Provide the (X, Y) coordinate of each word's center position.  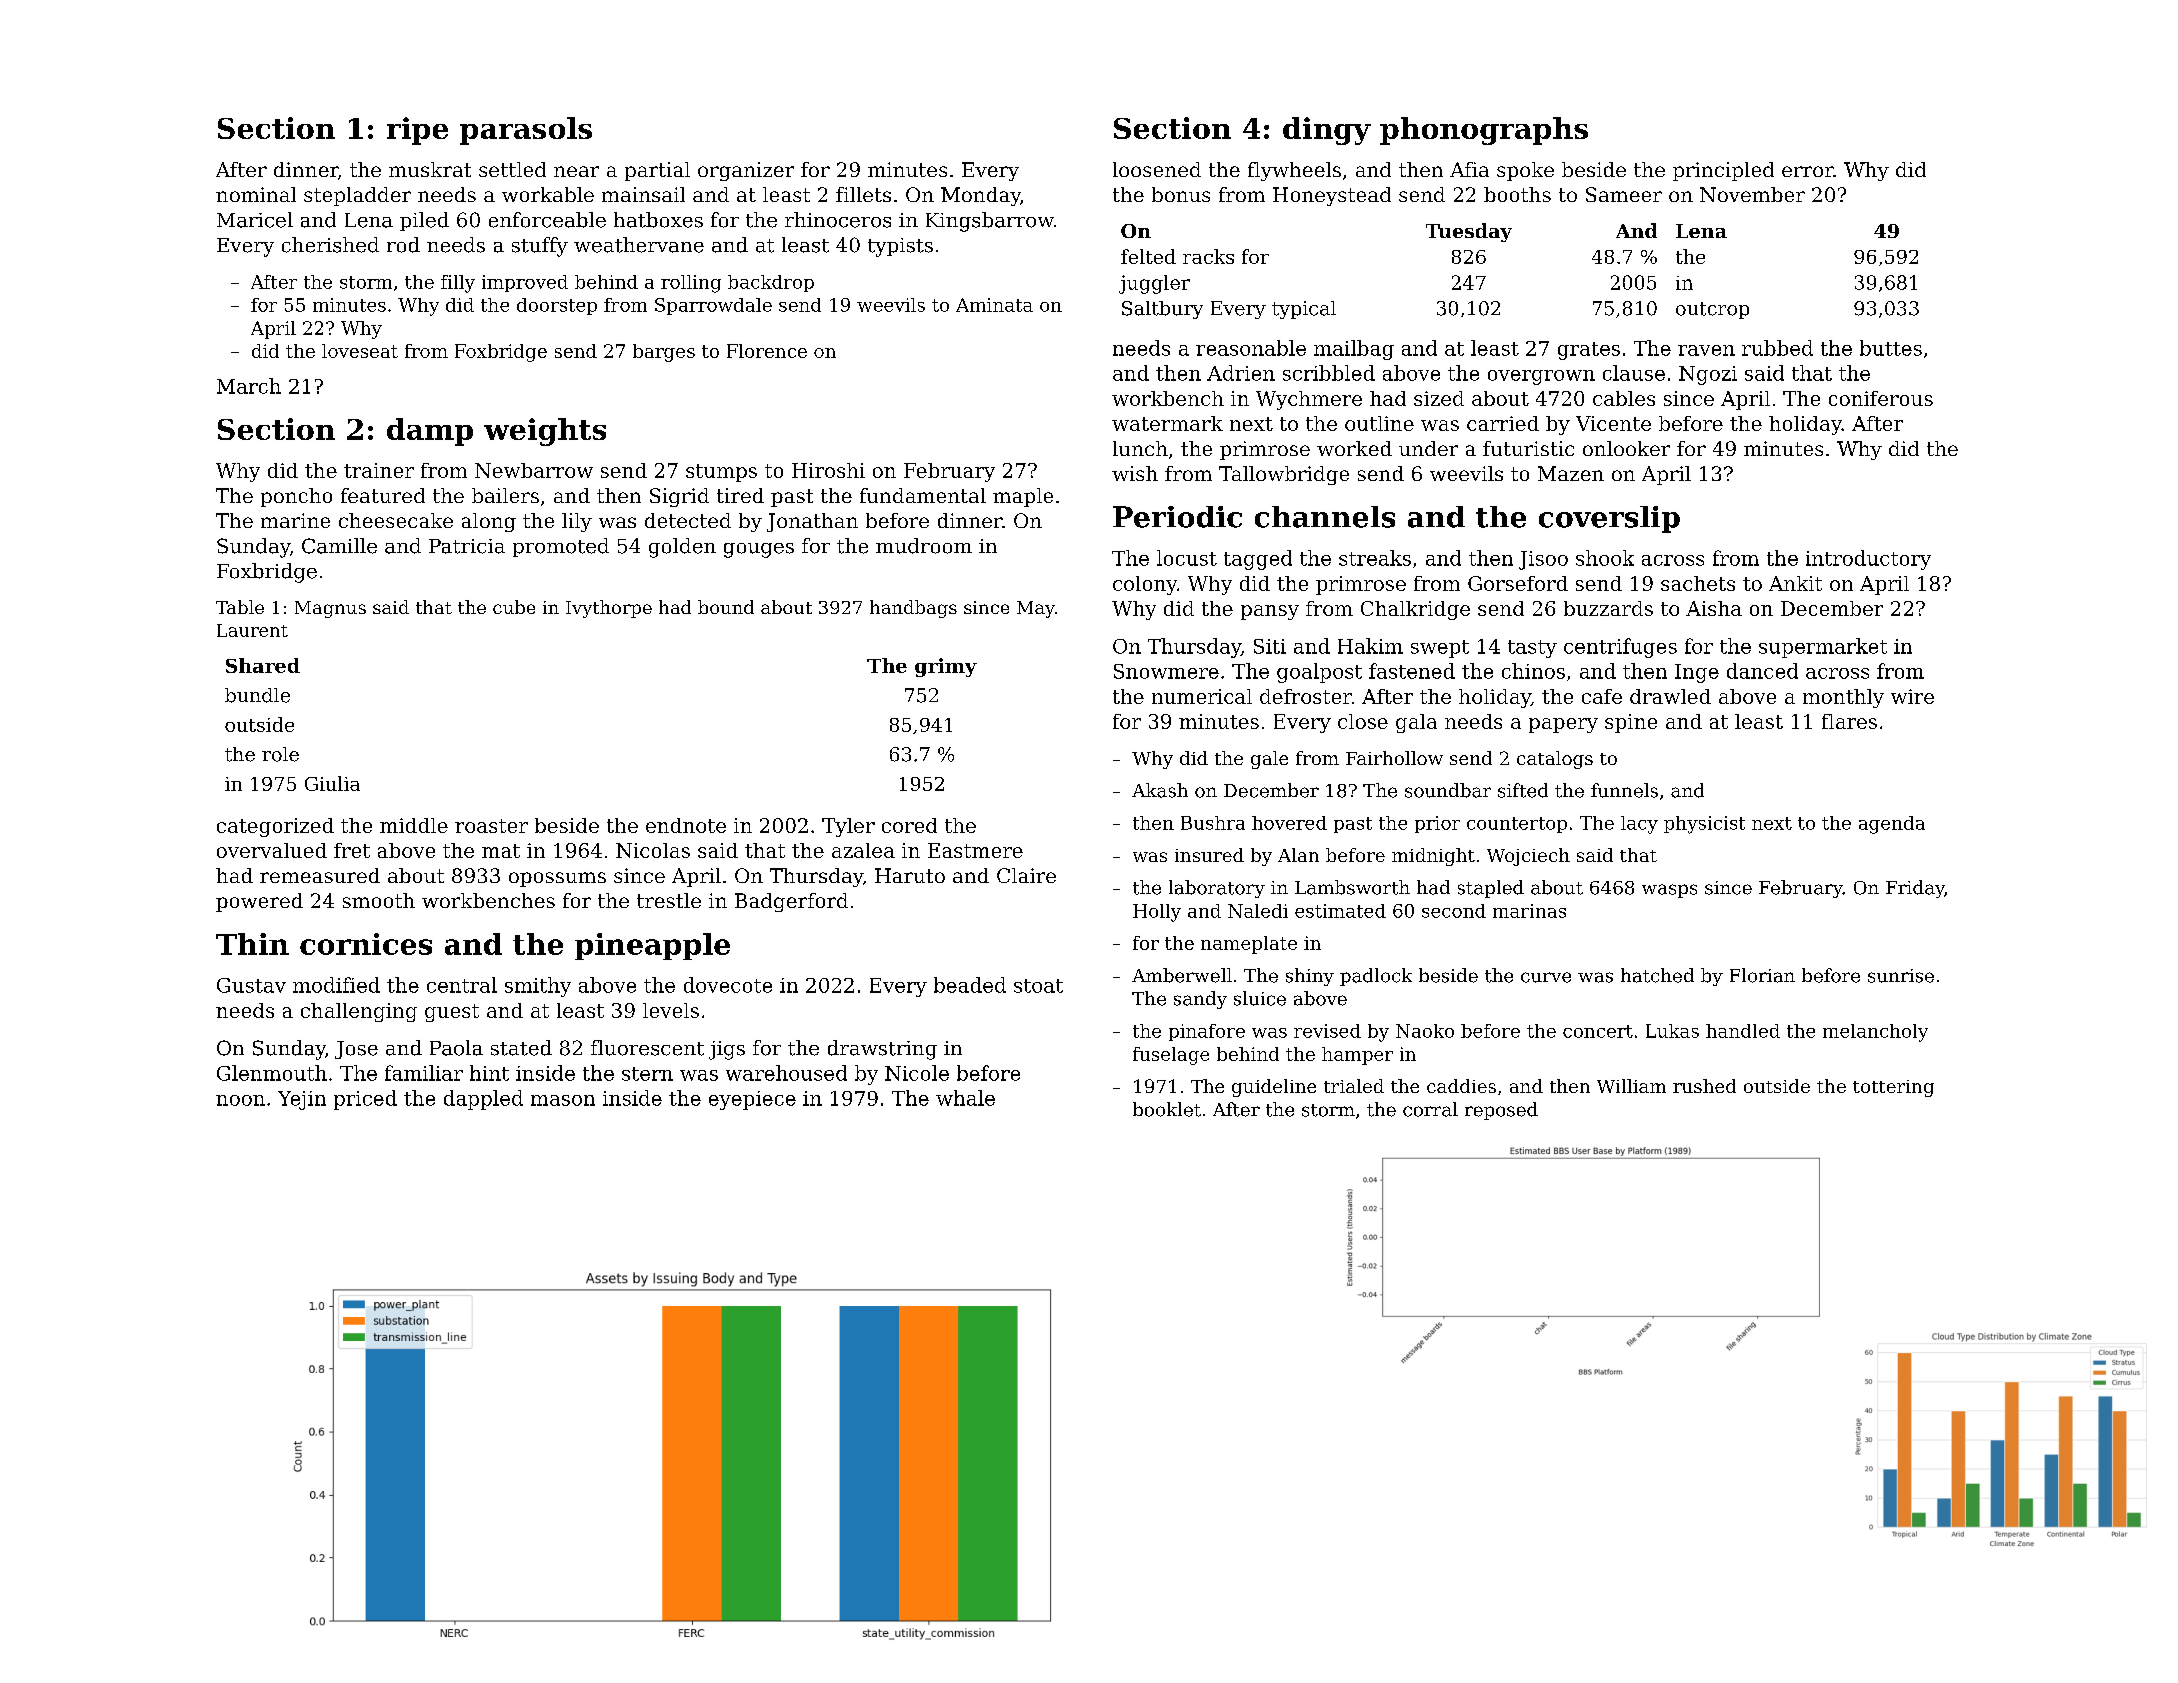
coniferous (1881, 398)
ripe (417, 131)
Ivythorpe (609, 609)
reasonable (1251, 348)
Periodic (1177, 517)
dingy (1327, 131)
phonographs (1484, 131)
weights (545, 432)
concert (1598, 1031)
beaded (970, 985)
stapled (1491, 889)
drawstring (882, 1050)
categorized (275, 827)
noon (240, 1100)
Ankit (1795, 583)
